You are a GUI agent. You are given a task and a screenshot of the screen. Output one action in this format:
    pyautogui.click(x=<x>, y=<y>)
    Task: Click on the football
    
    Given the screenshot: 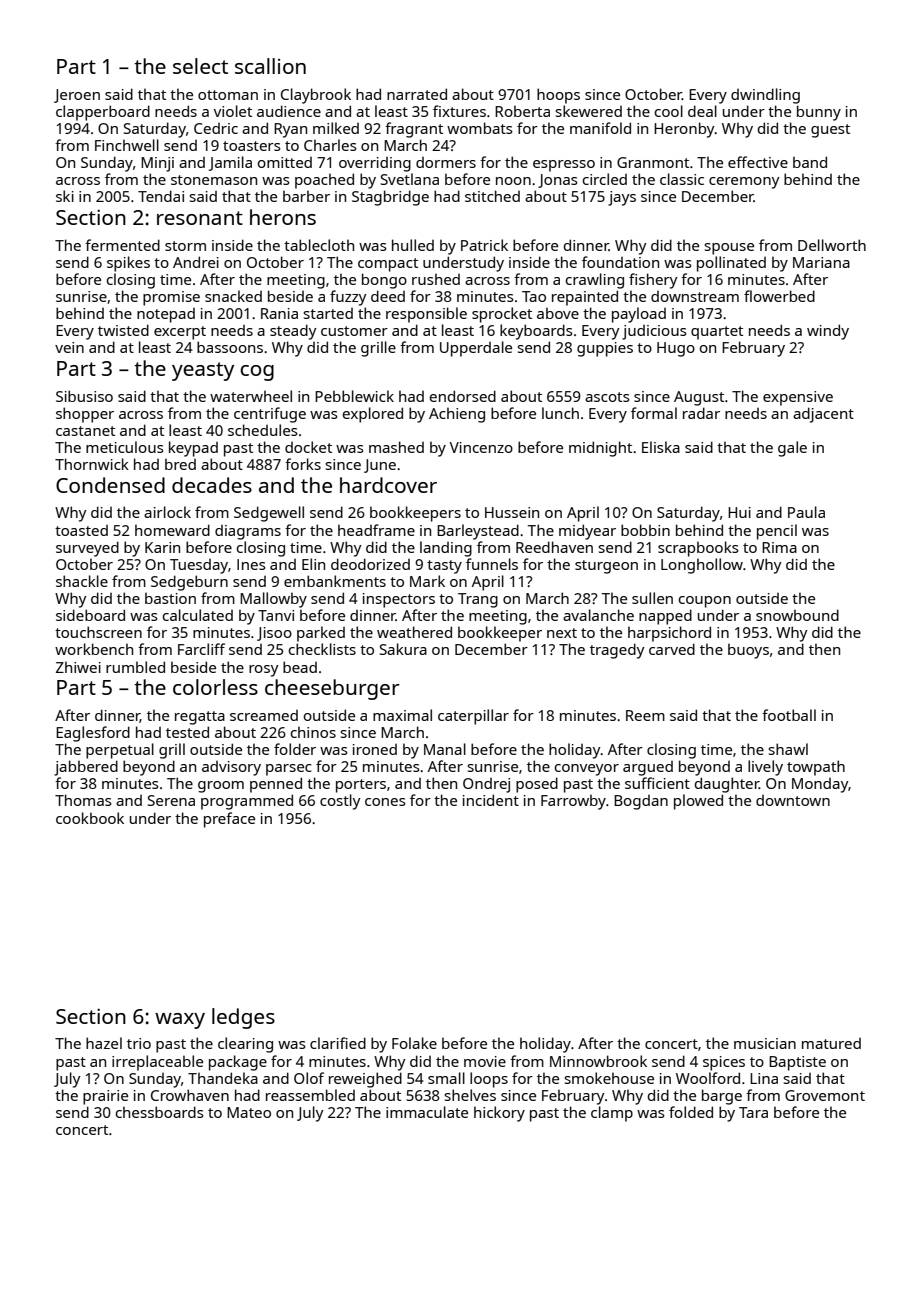 What is the action you would take?
    pyautogui.click(x=789, y=715)
